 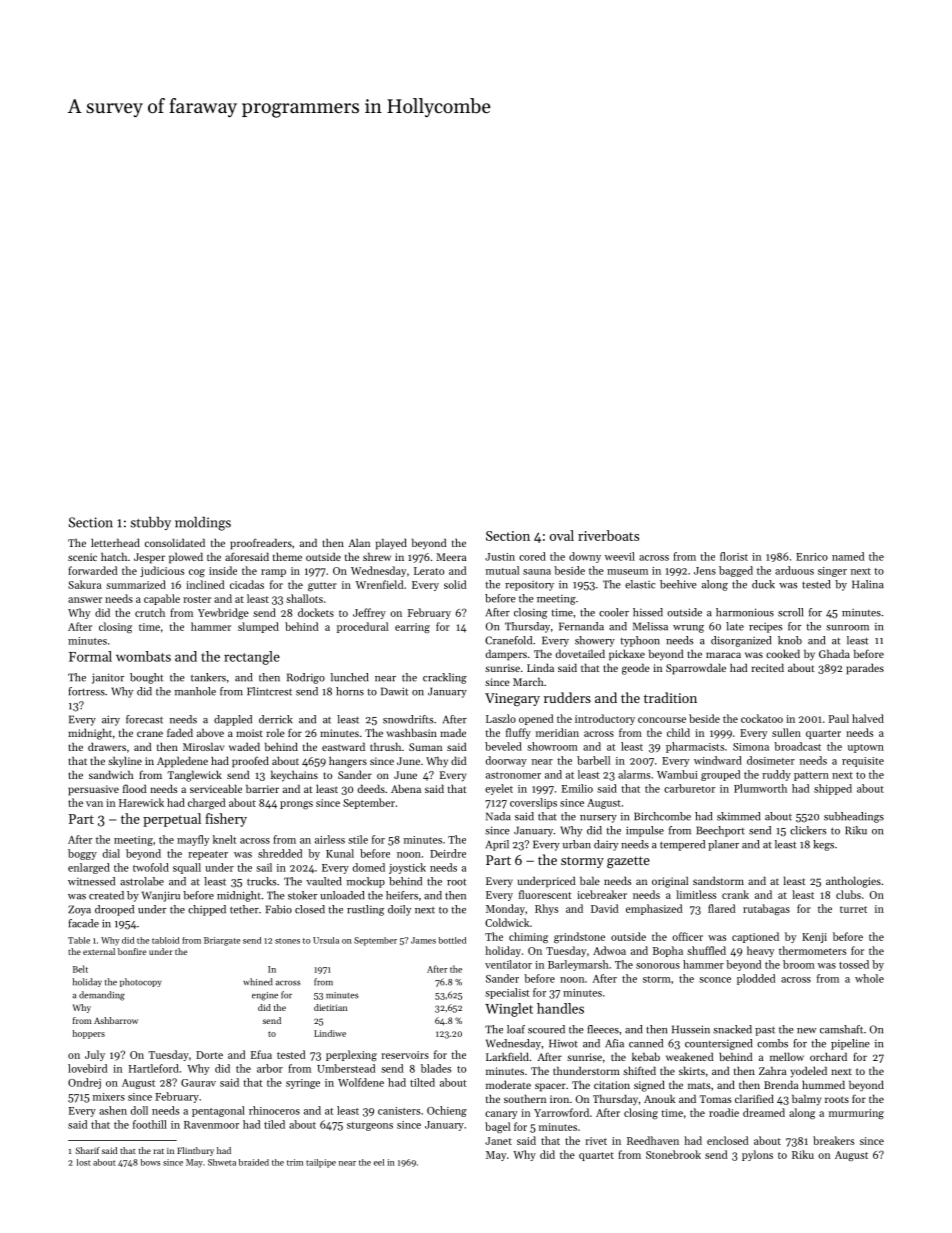 What do you see at coordinates (412, 628) in the screenshot?
I see `earring` at bounding box center [412, 628].
